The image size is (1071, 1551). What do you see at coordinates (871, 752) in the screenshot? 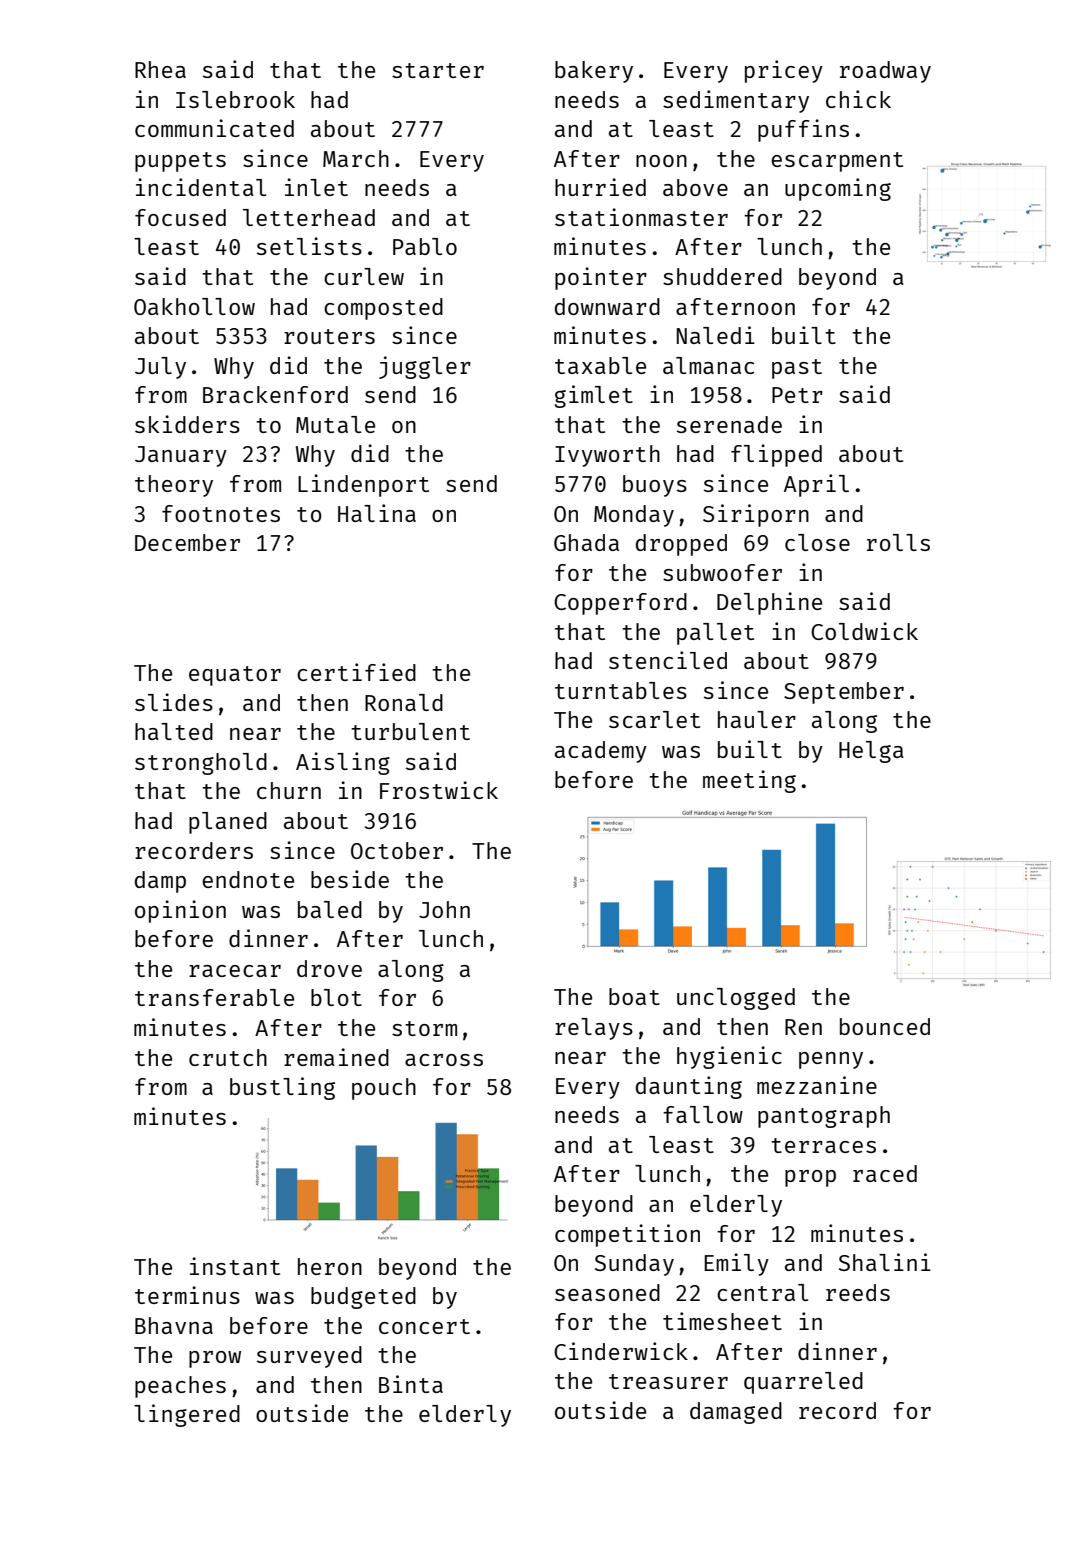
I see `Helga` at bounding box center [871, 752].
